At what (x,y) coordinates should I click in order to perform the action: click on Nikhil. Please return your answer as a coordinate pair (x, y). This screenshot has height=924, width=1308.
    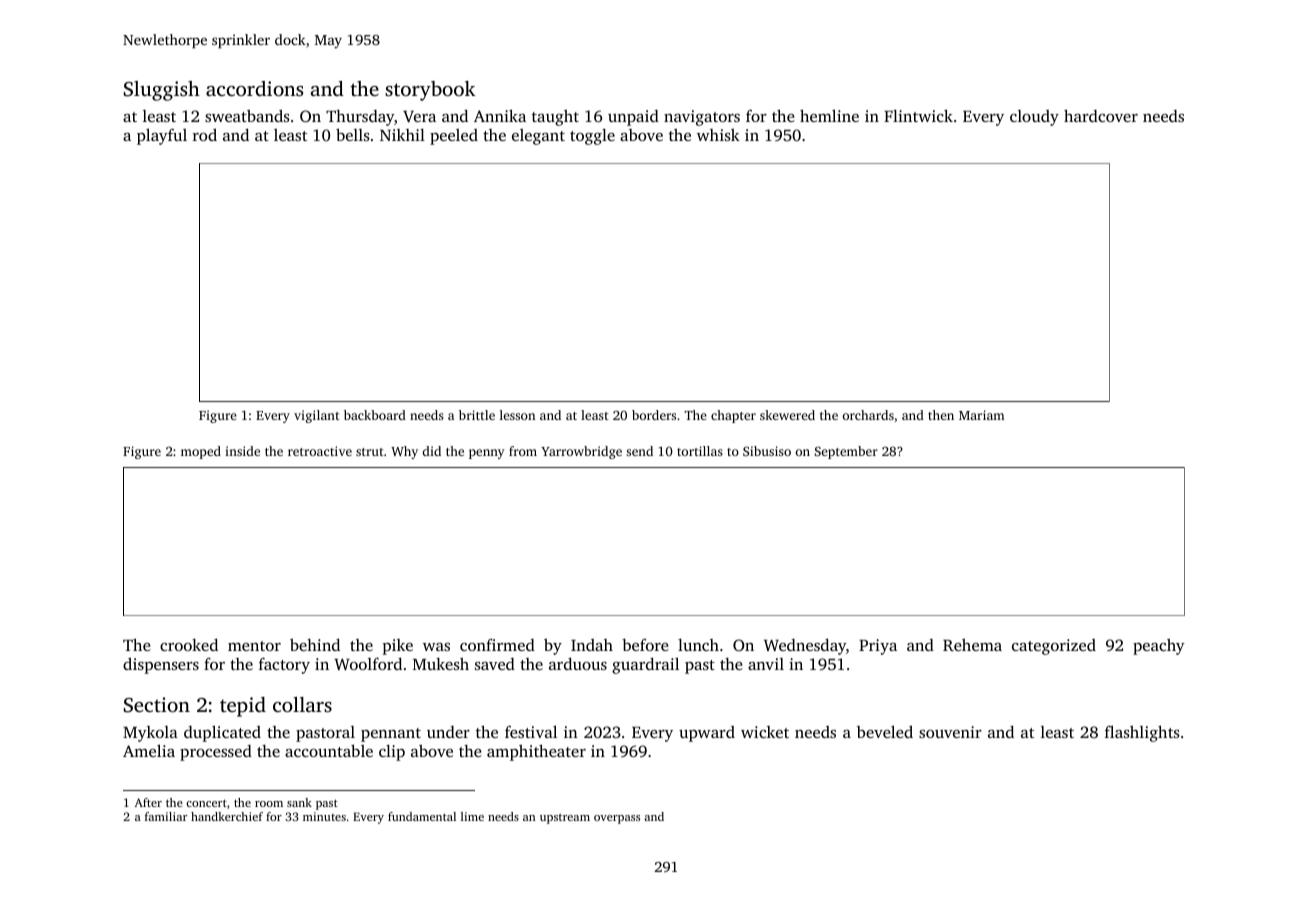
    Looking at the image, I should click on (402, 135).
